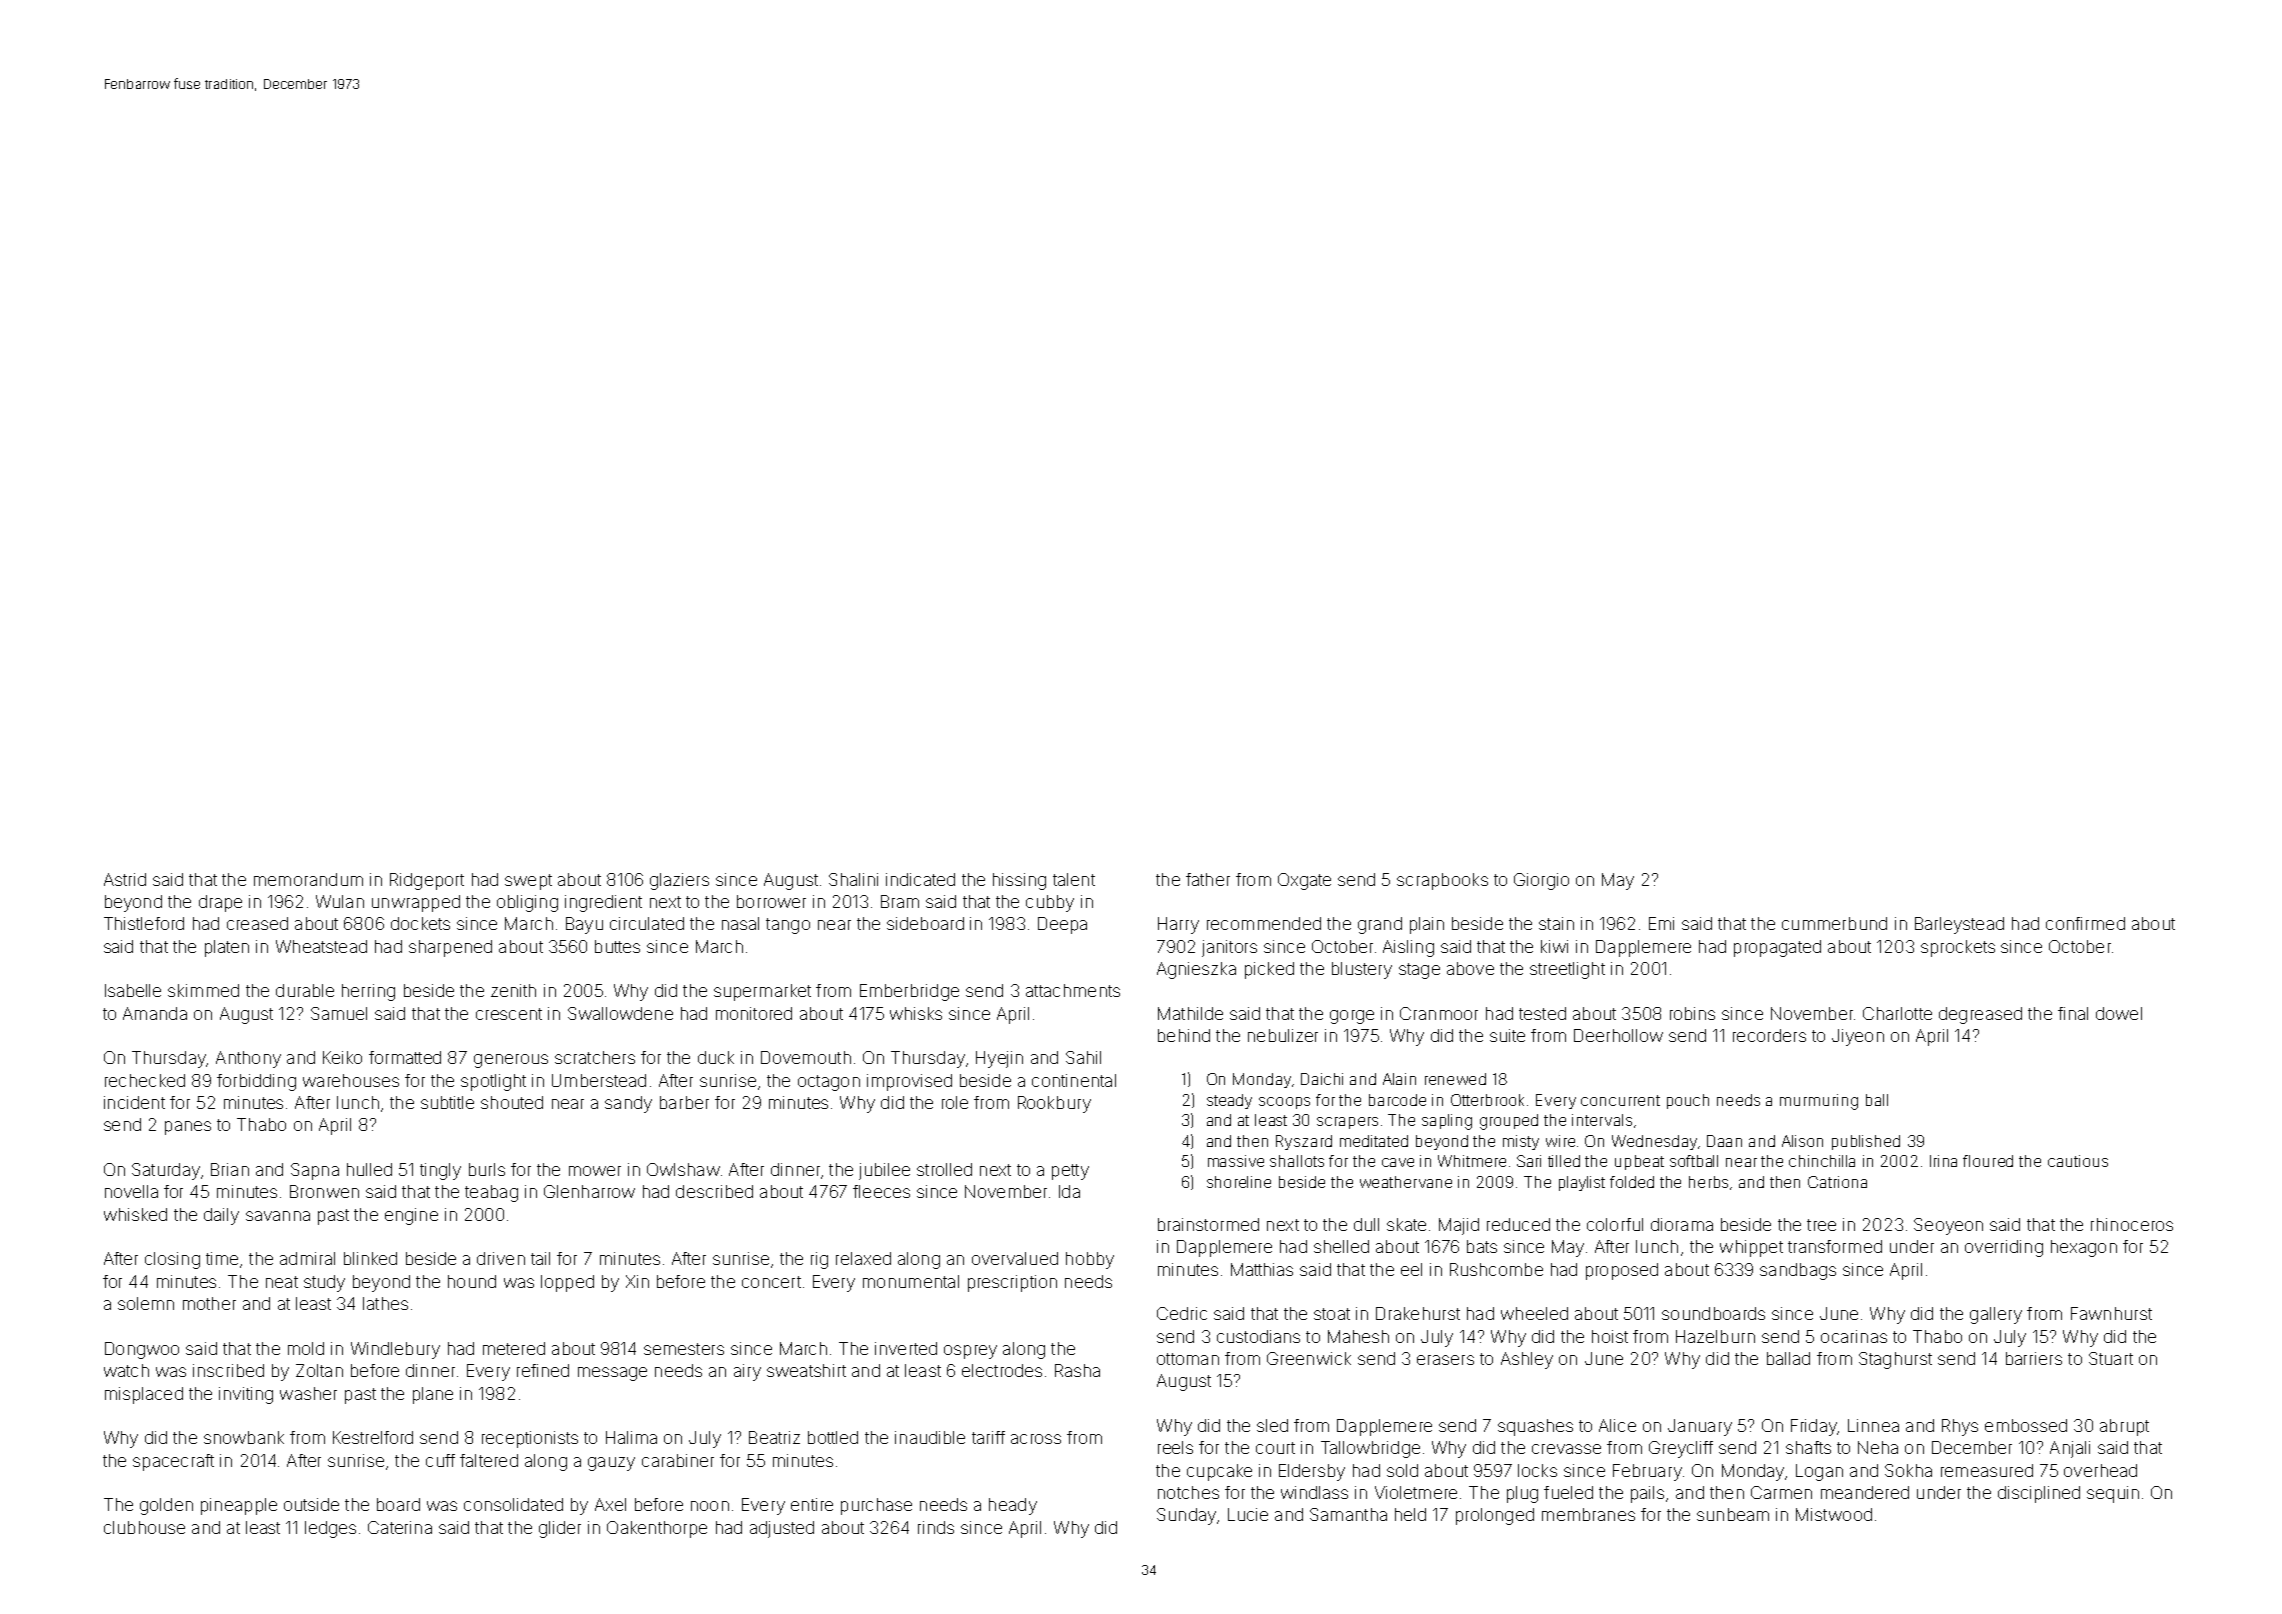  I want to click on rhinoceros, so click(2132, 1224).
